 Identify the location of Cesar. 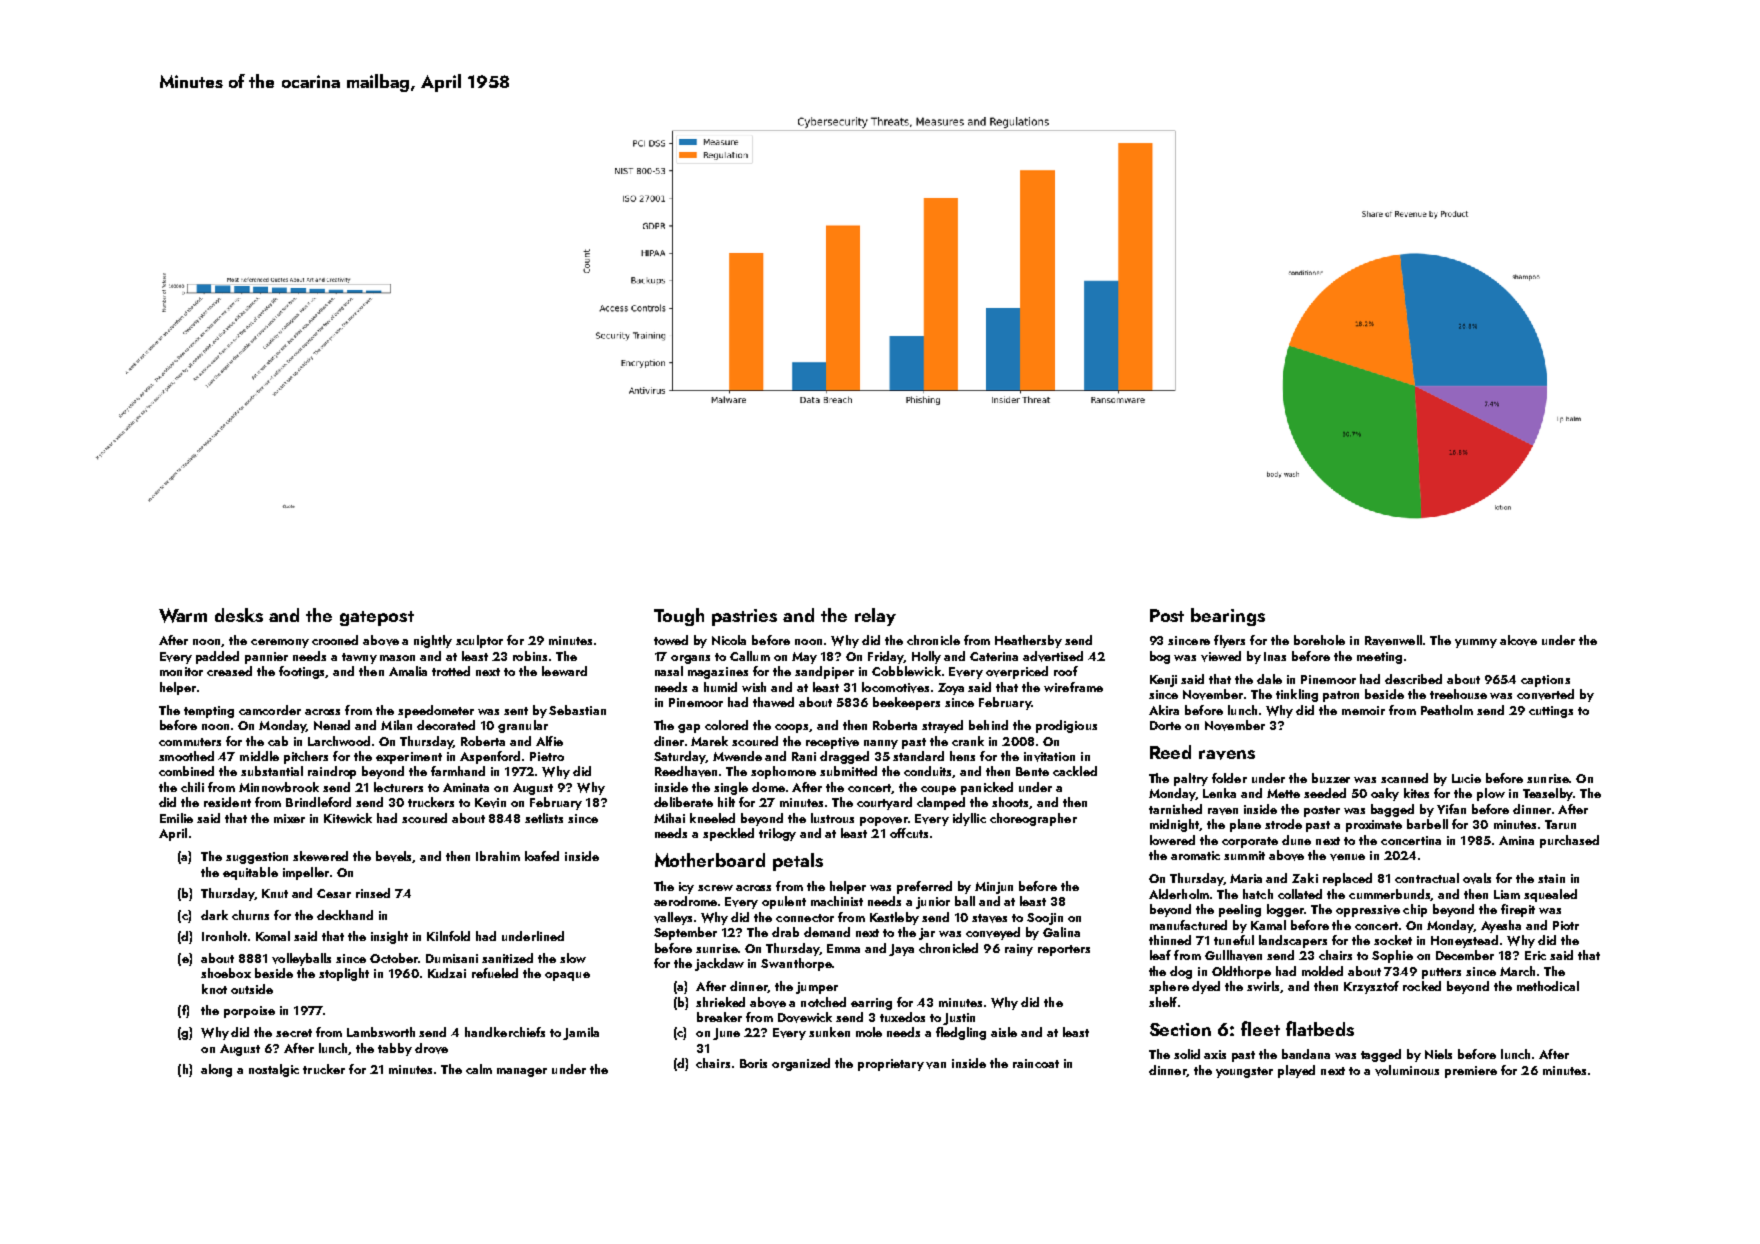
(334, 893).
